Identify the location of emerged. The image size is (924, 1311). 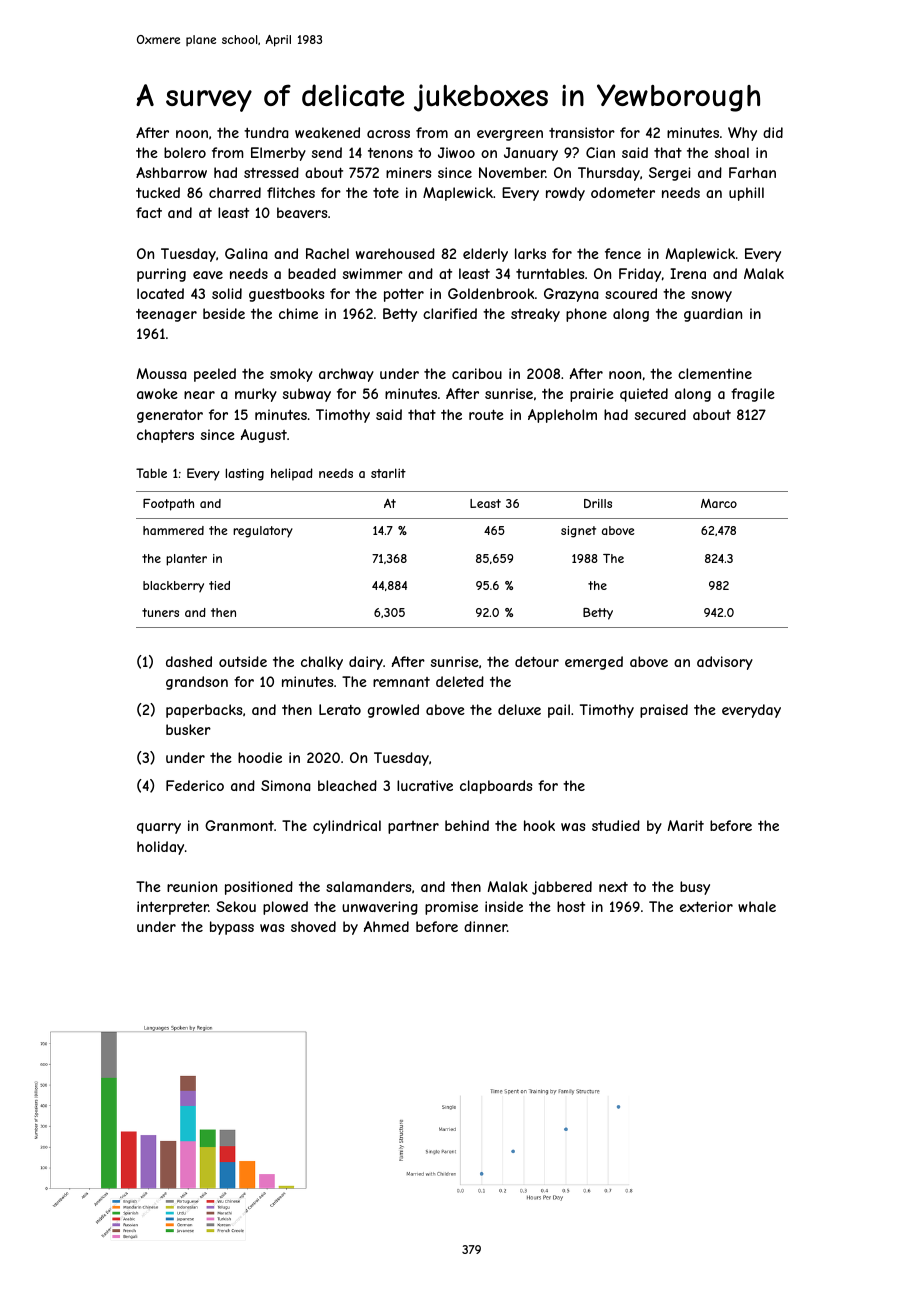
(594, 663).
